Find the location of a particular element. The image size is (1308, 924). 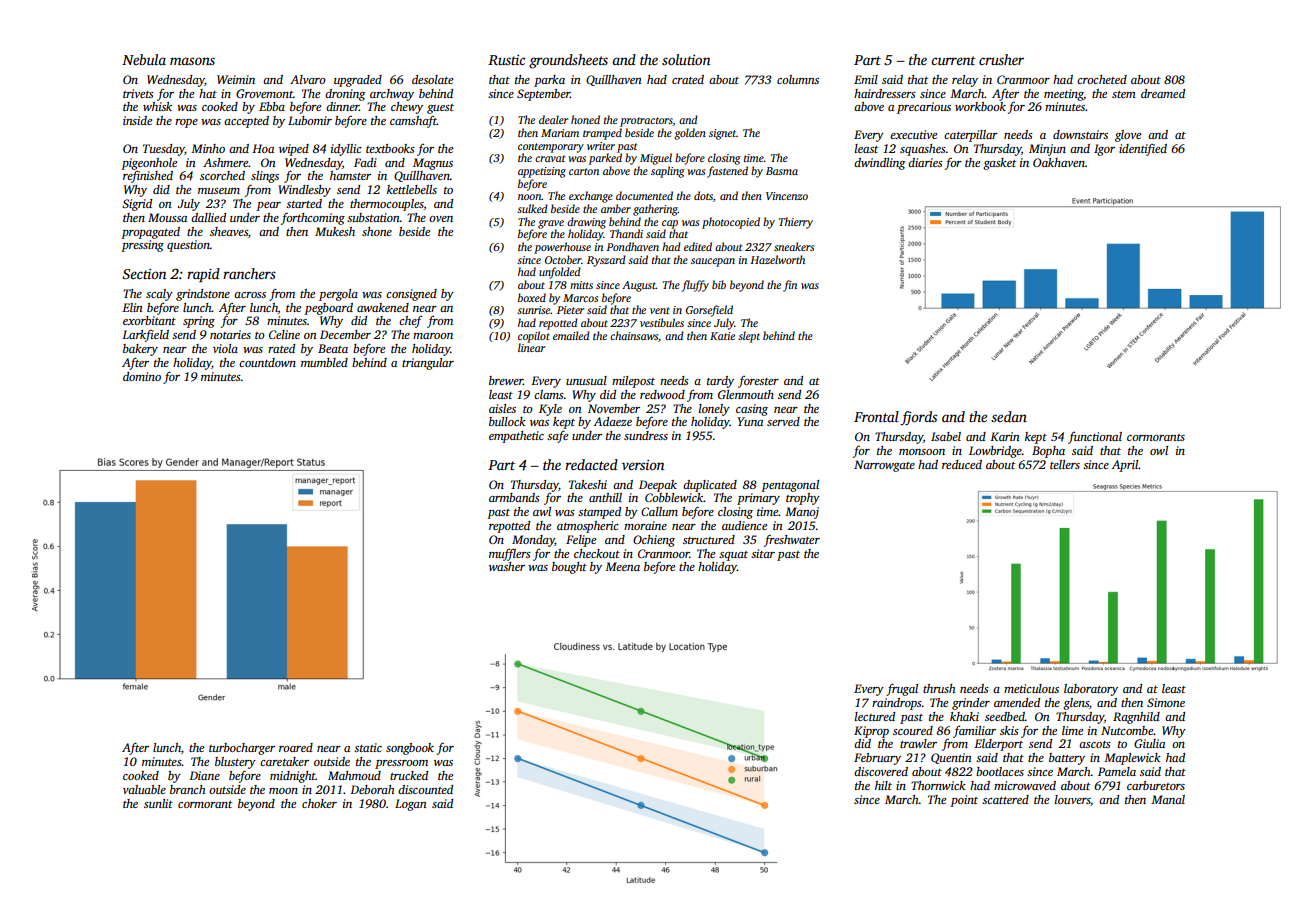

clams is located at coordinates (549, 394).
